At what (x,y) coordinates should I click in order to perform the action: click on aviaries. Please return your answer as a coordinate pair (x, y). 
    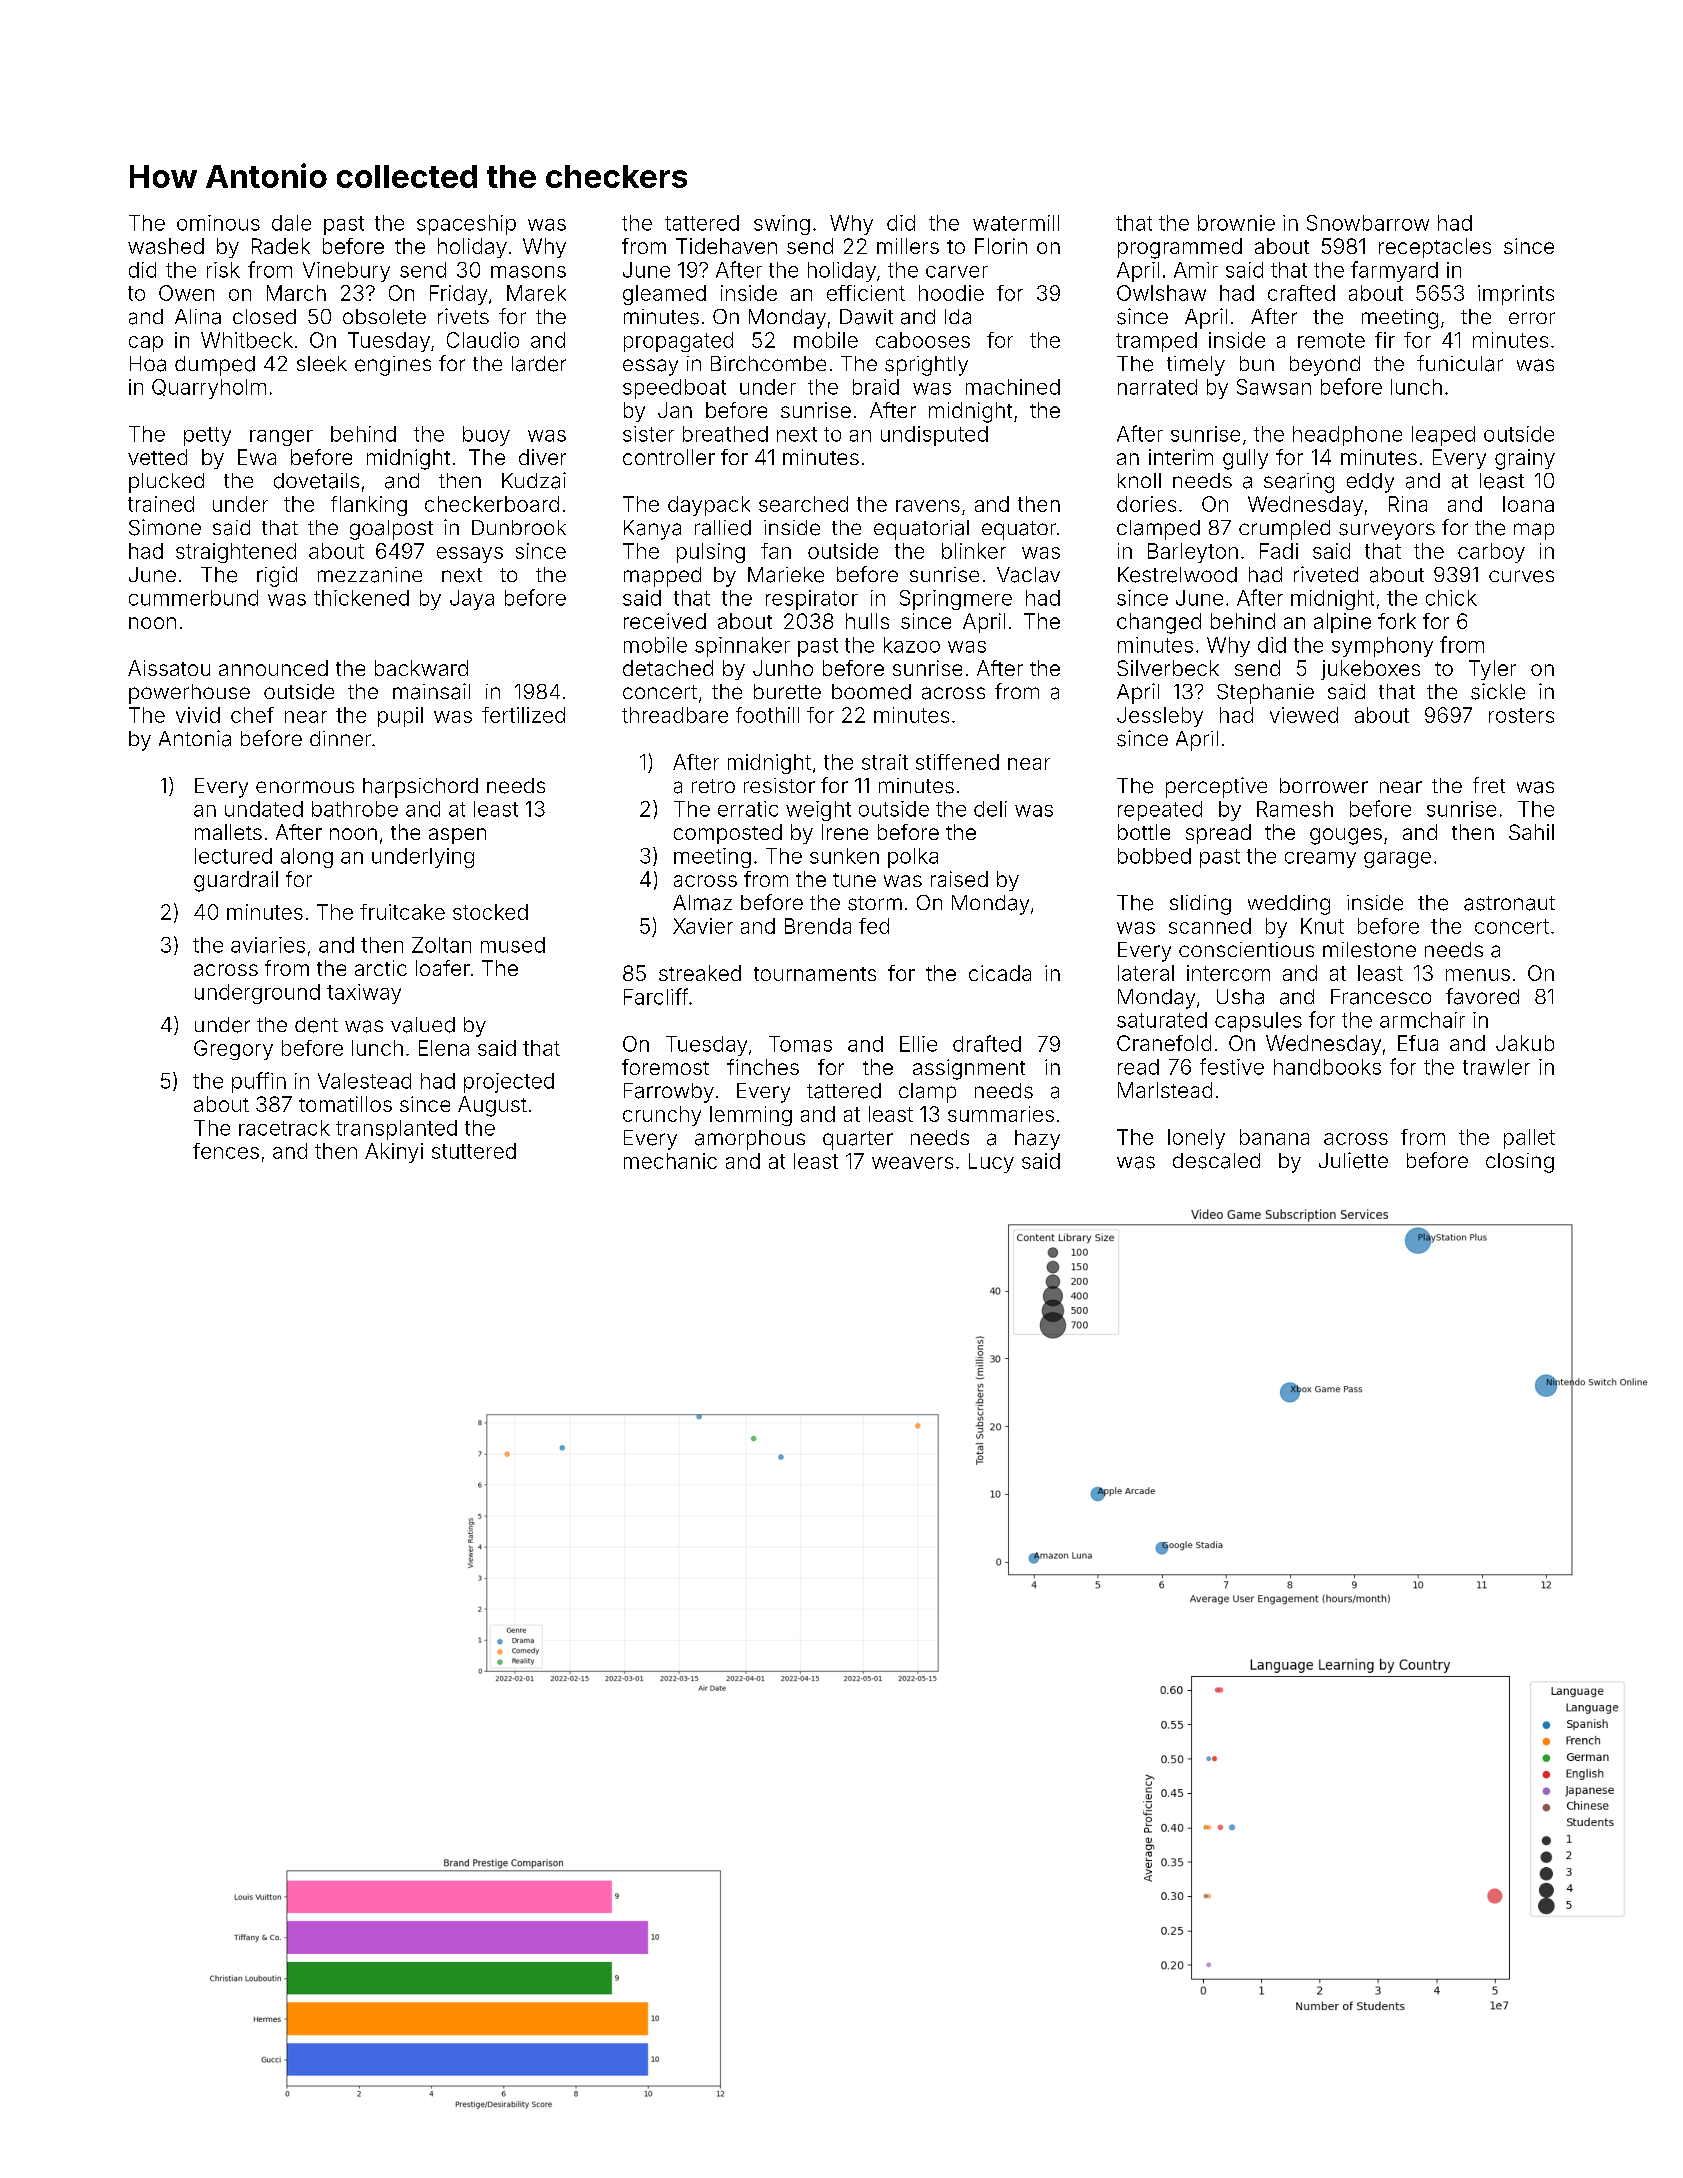
    Looking at the image, I should click on (268, 945).
